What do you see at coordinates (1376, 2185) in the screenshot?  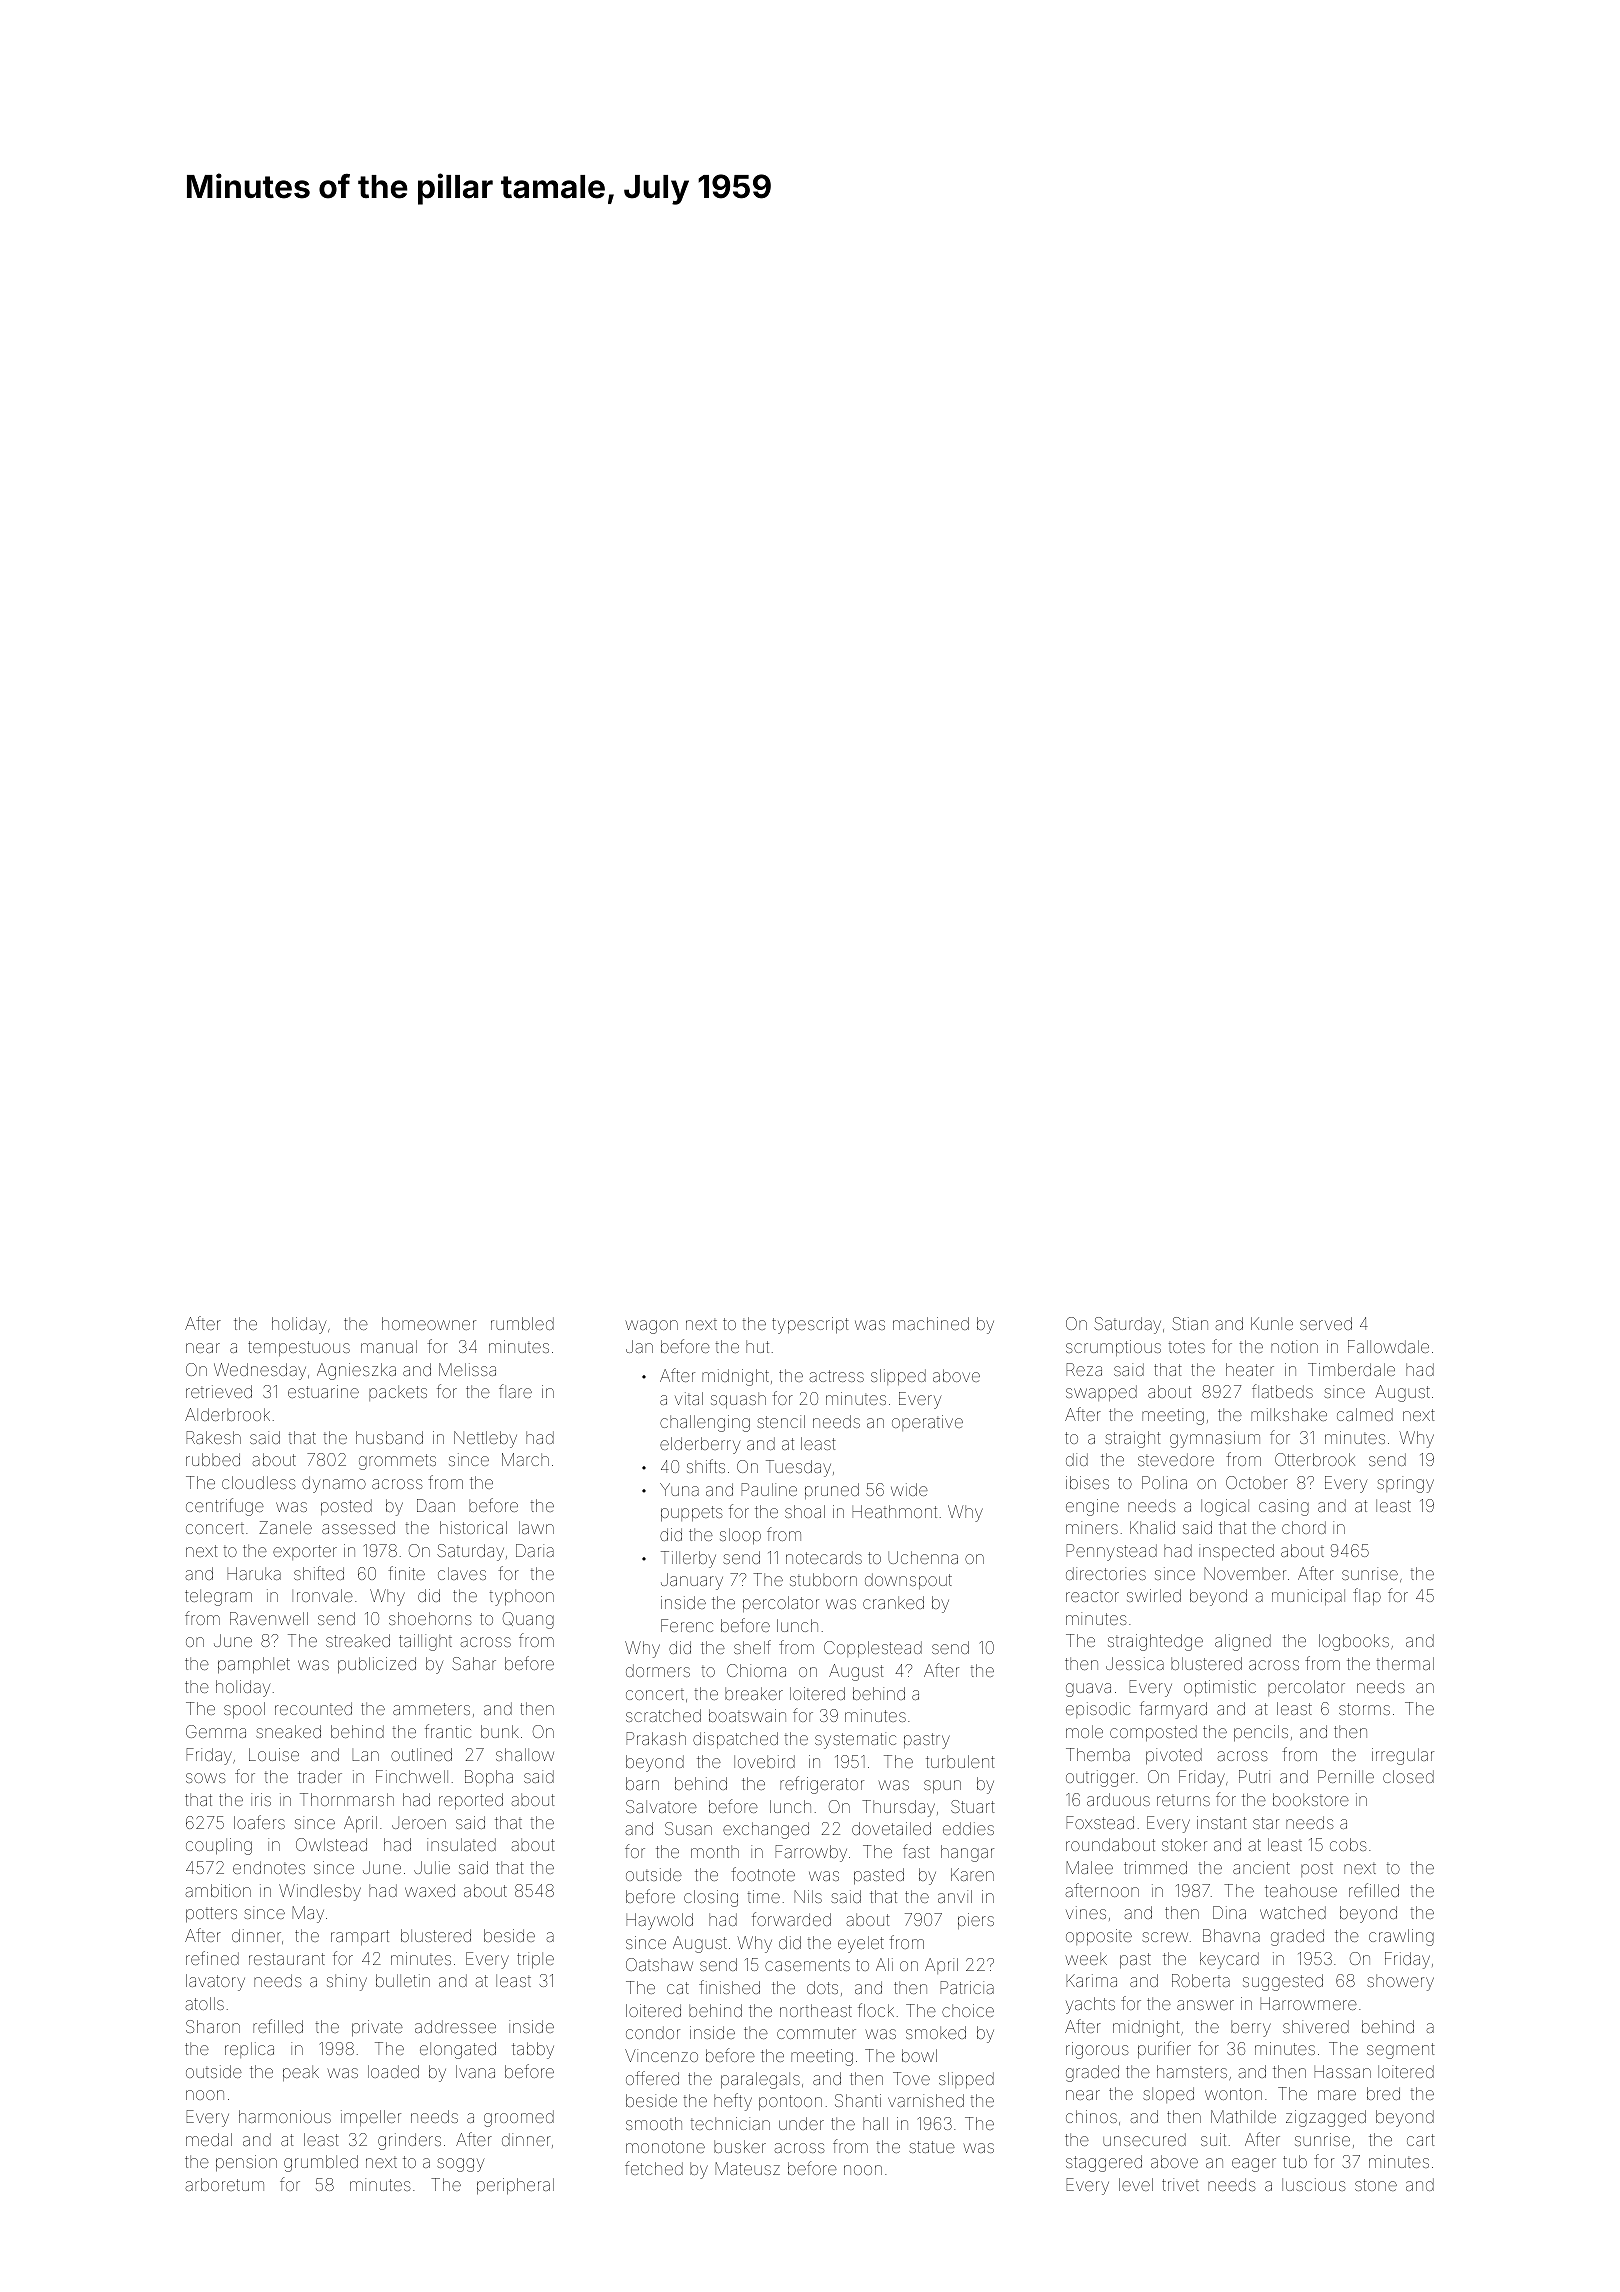 I see `stone` at bounding box center [1376, 2185].
